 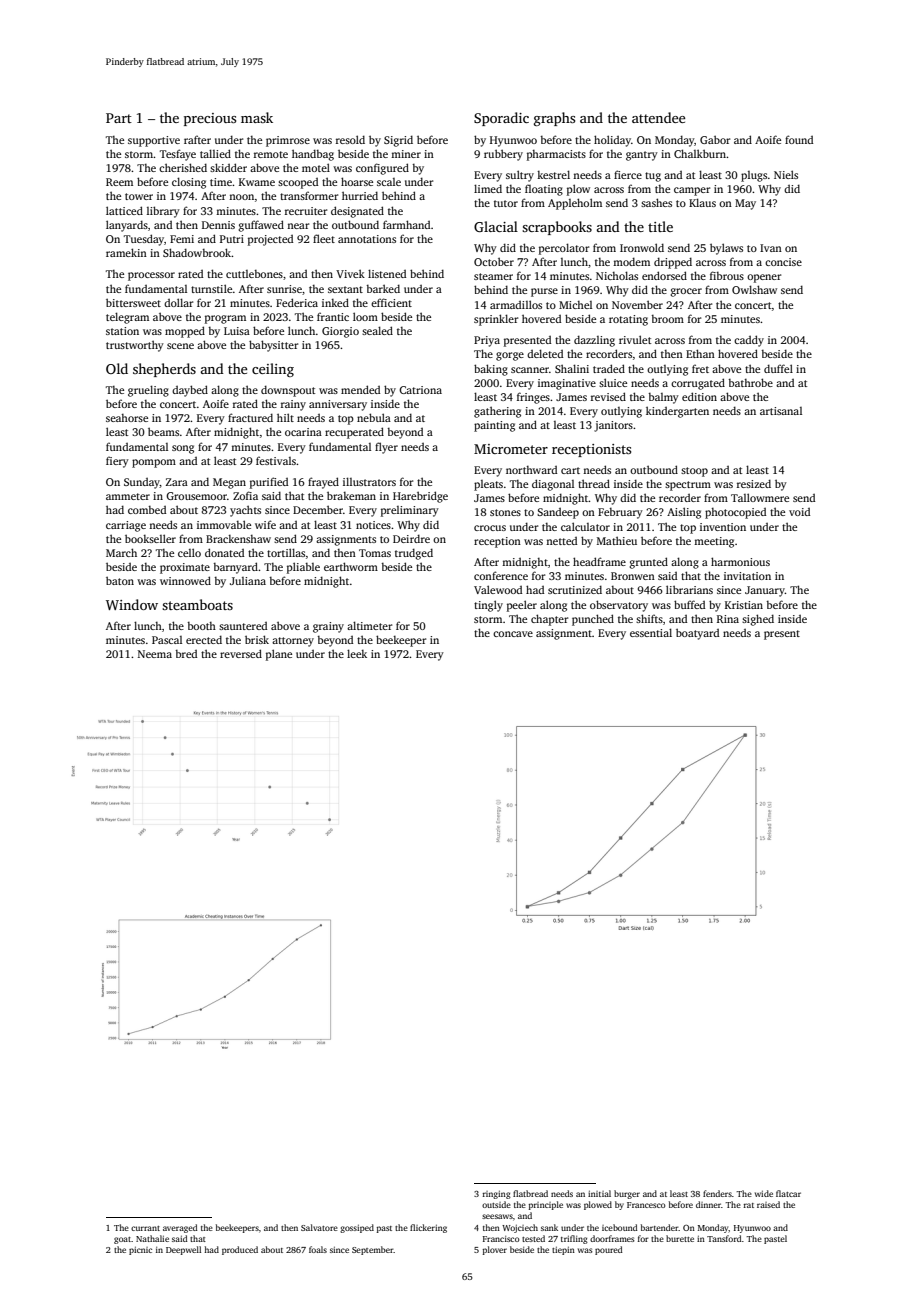 What do you see at coordinates (740, 561) in the screenshot?
I see `harmonious` at bounding box center [740, 561].
